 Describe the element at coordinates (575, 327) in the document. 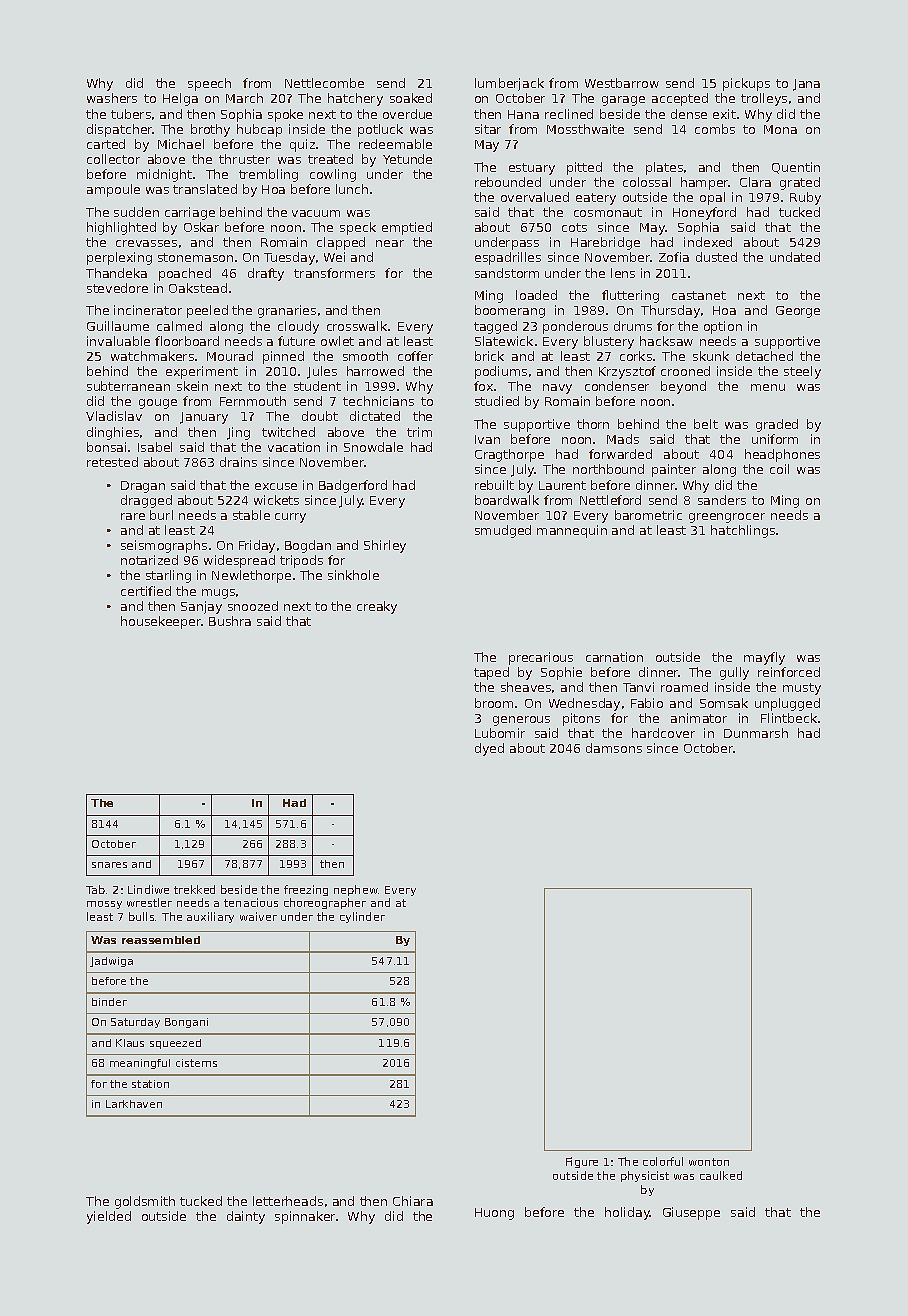

I see `ponderous` at that location.
